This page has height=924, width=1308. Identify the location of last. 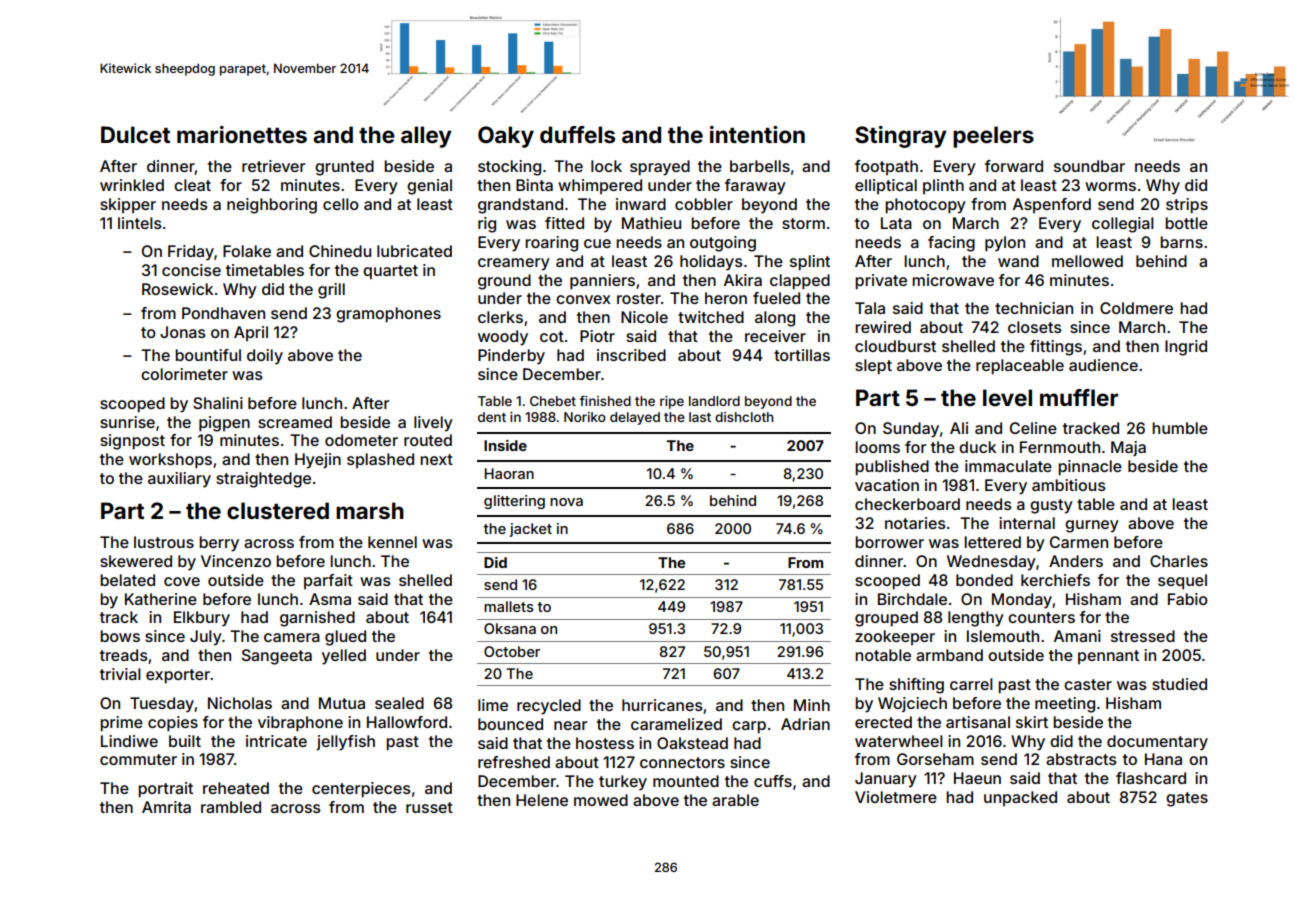
(700, 417).
